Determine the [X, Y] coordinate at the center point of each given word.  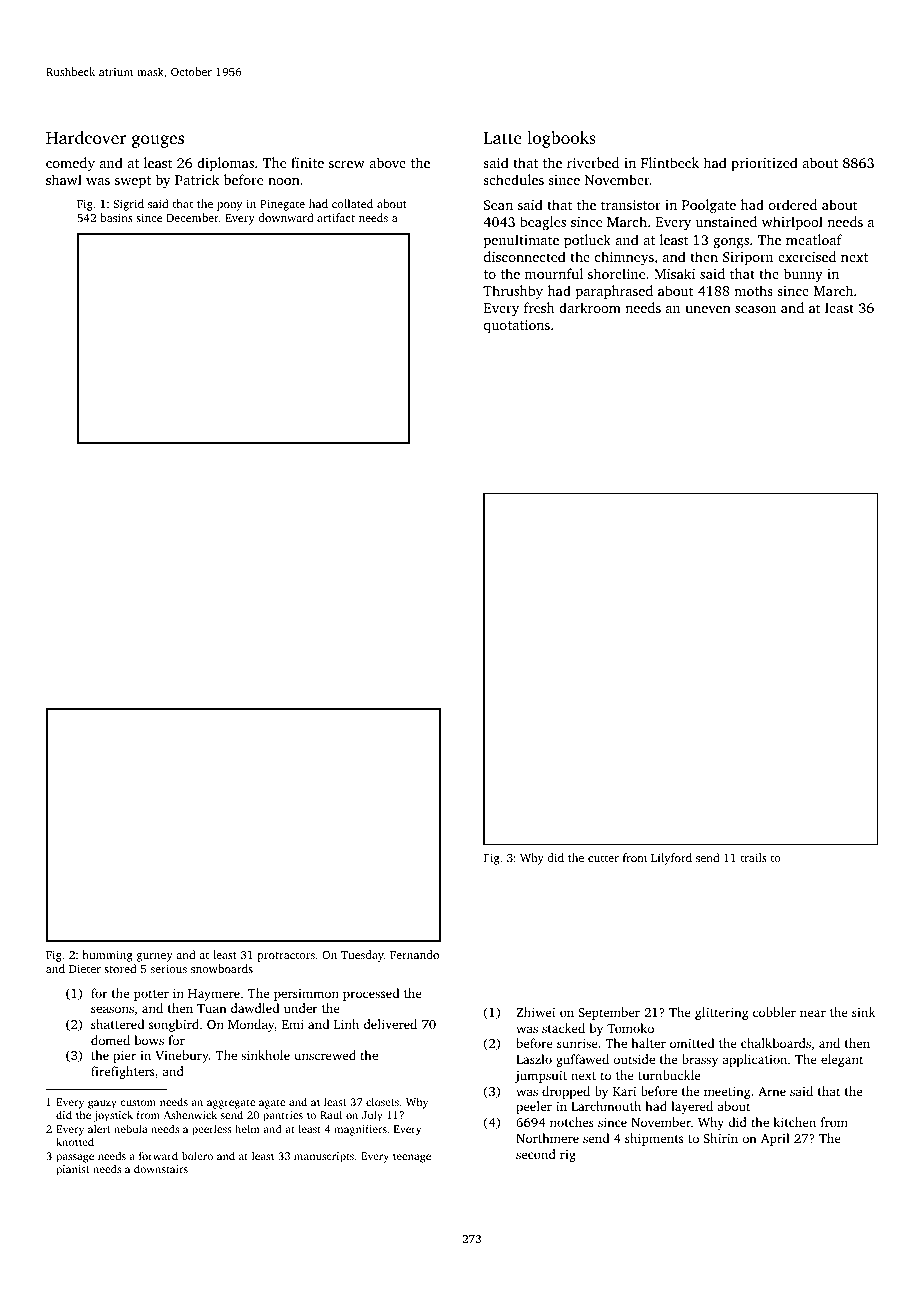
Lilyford [671, 859]
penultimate [521, 241]
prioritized [764, 164]
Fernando [414, 954]
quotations [517, 326]
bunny [803, 275]
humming [108, 956]
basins [117, 217]
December [192, 217]
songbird [174, 1025]
